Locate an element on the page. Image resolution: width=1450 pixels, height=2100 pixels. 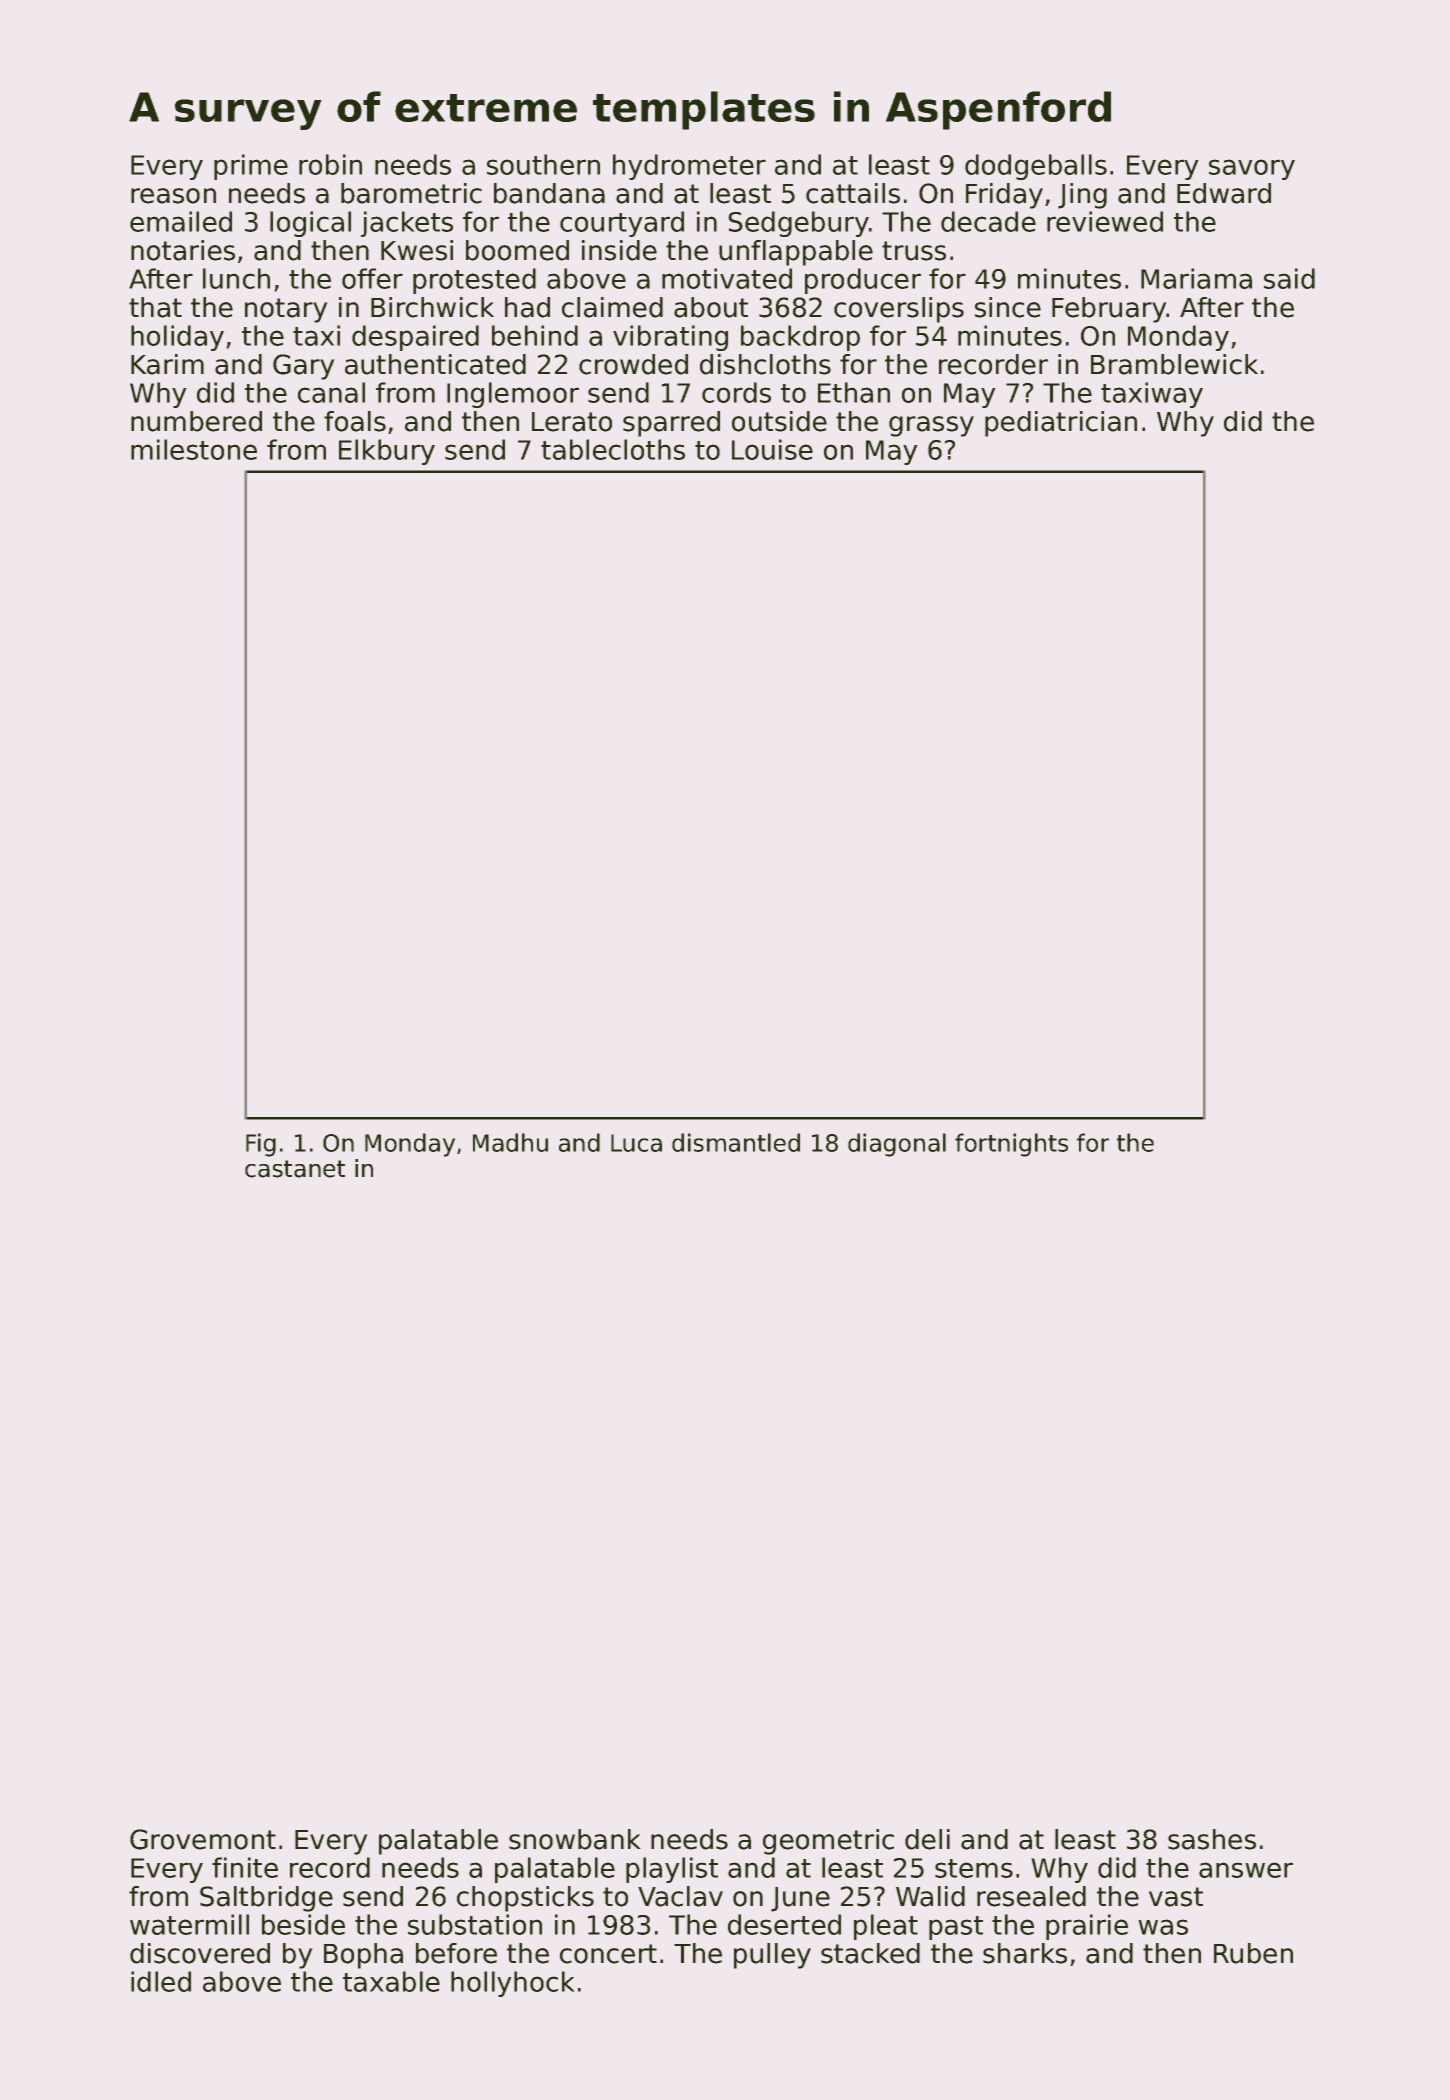
tablecloths is located at coordinates (613, 449).
